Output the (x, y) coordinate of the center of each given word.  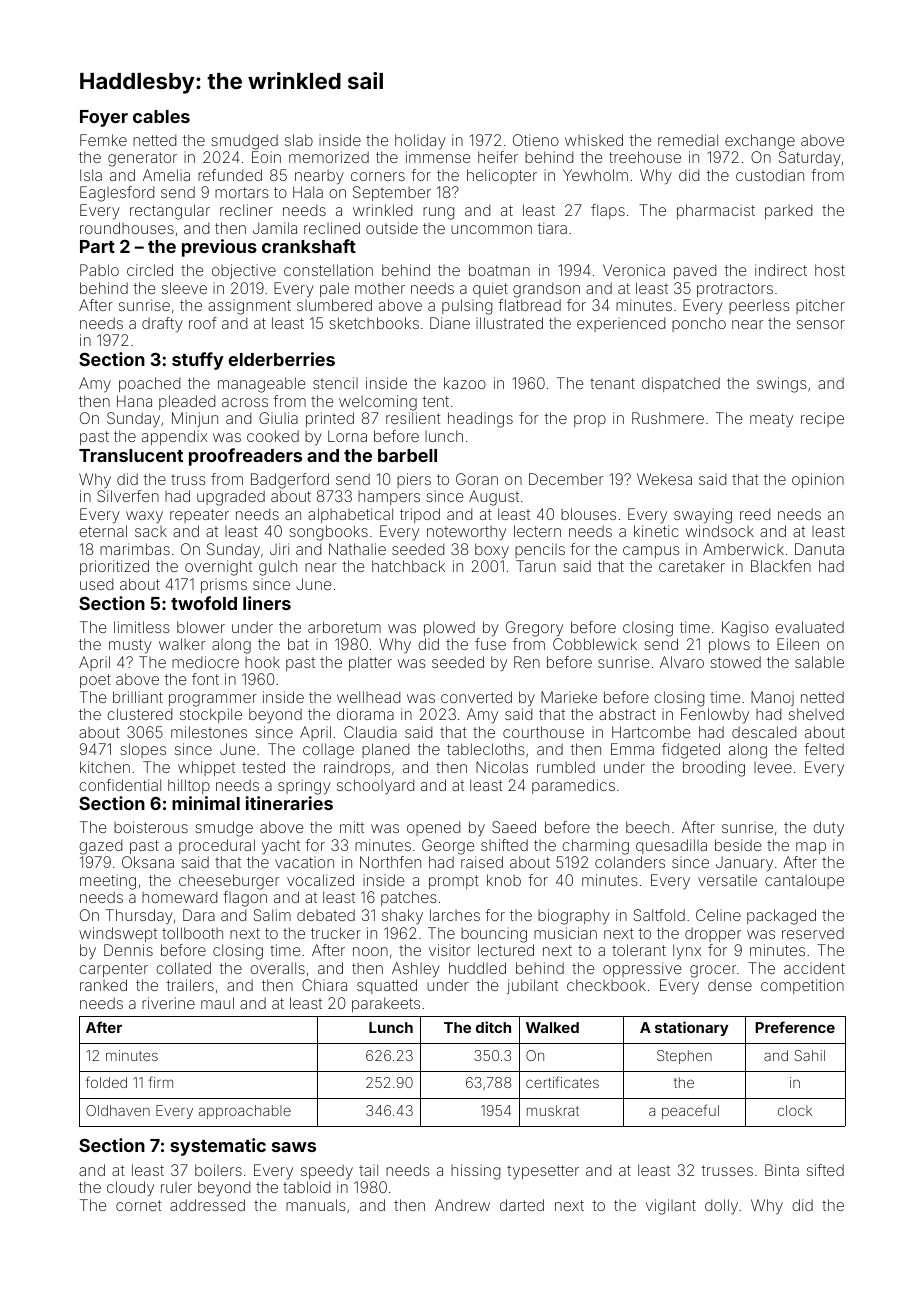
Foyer (104, 118)
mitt (352, 827)
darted (522, 1205)
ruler (176, 1187)
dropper (713, 934)
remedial (688, 140)
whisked (594, 140)
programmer (213, 700)
